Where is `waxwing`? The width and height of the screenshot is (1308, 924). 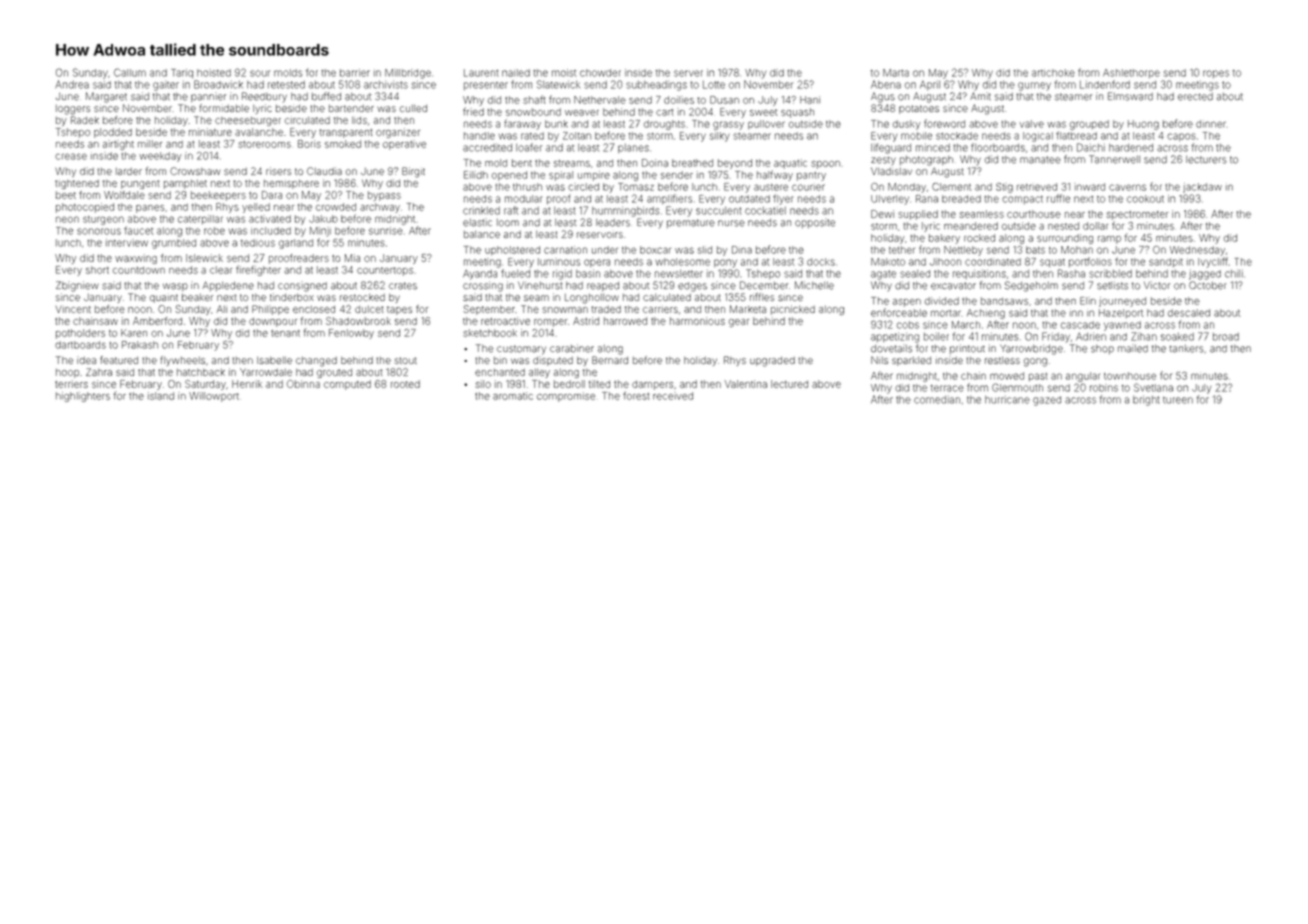 waxwing is located at coordinates (136, 259).
